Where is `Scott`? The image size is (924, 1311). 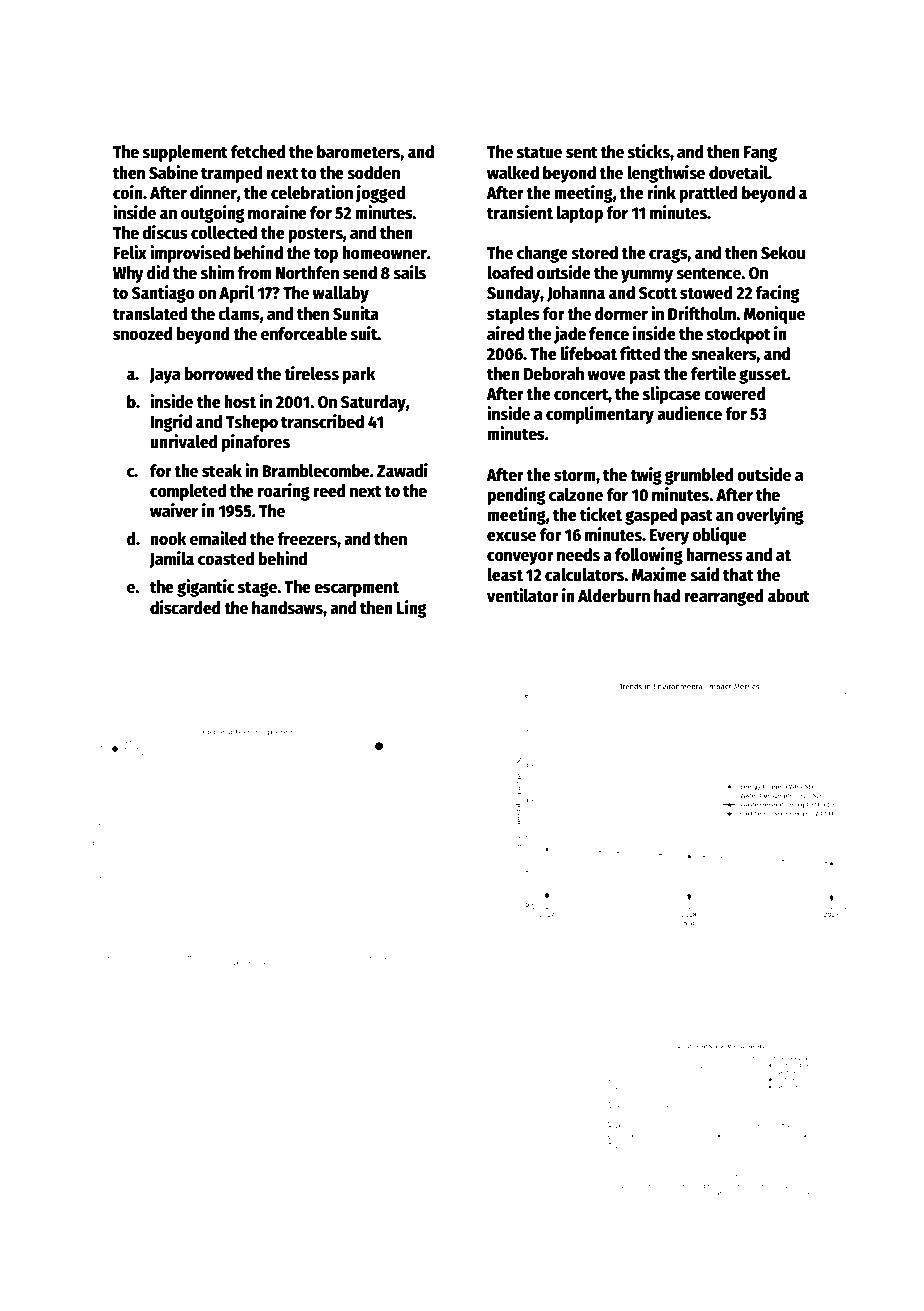 Scott is located at coordinates (658, 293).
